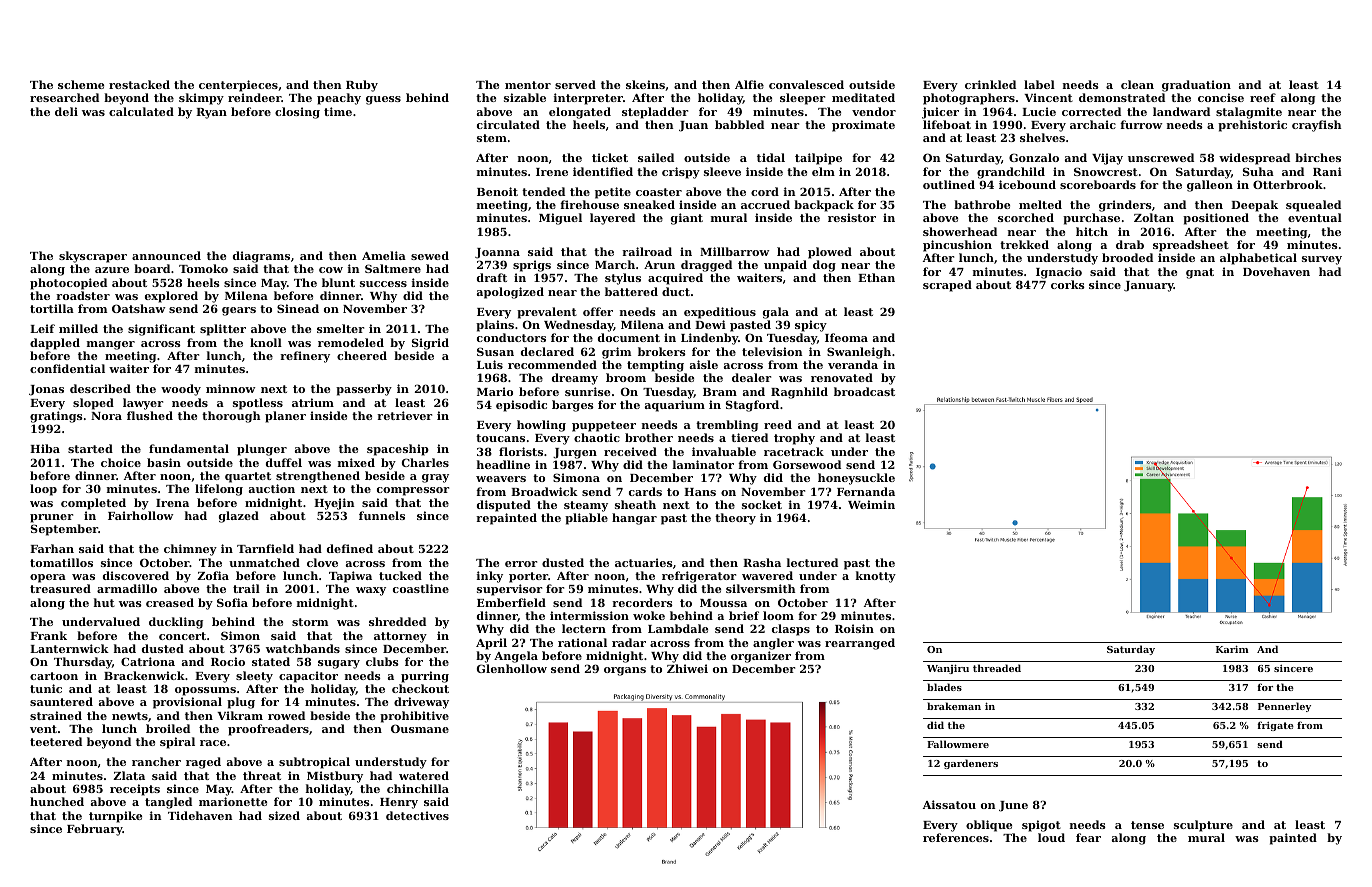 This screenshot has height=887, width=1372. Describe the element at coordinates (1317, 126) in the screenshot. I see `crayfish` at that location.
